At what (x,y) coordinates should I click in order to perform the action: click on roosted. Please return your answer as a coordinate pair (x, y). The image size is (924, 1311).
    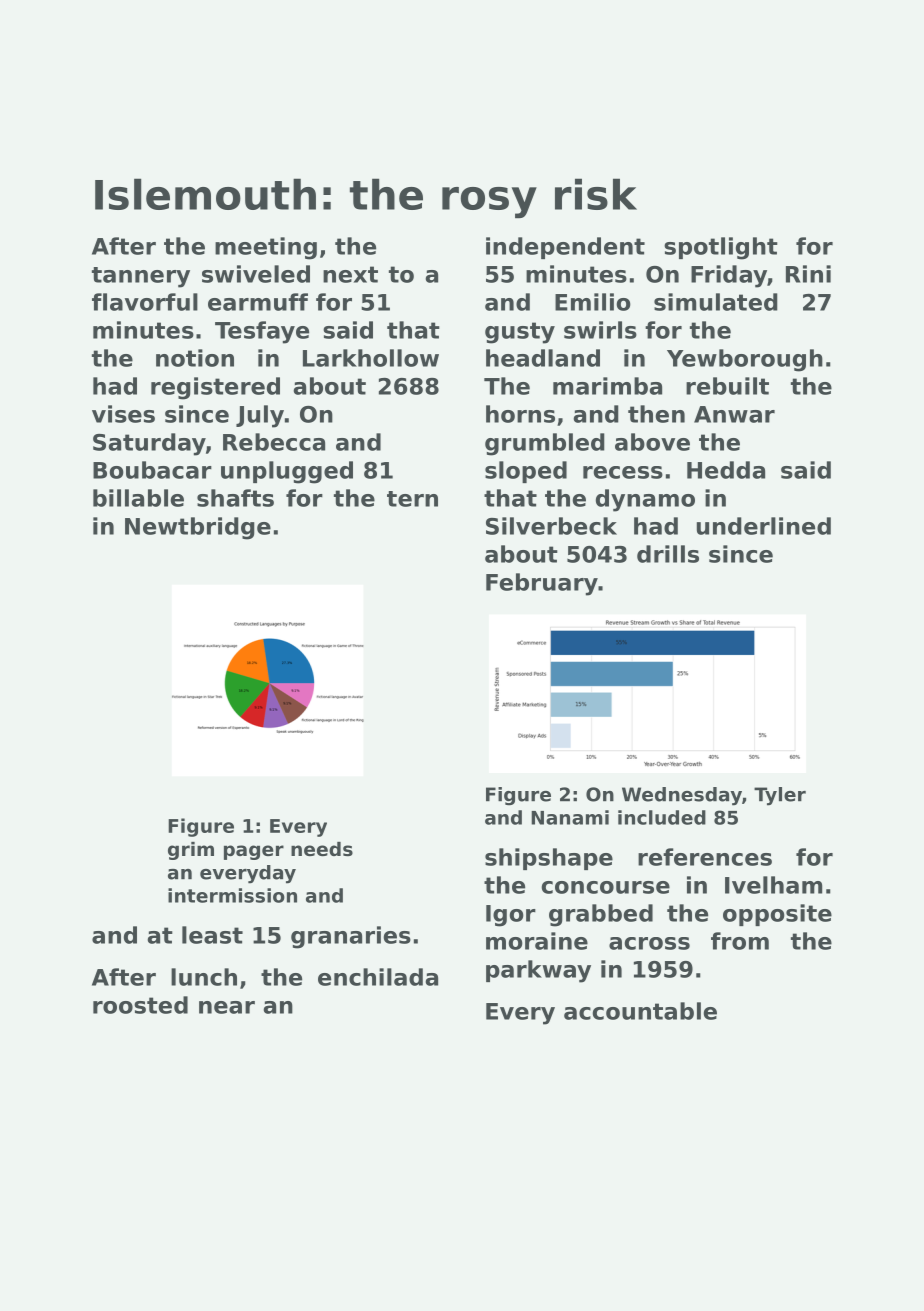
    Looking at the image, I should click on (140, 1005).
